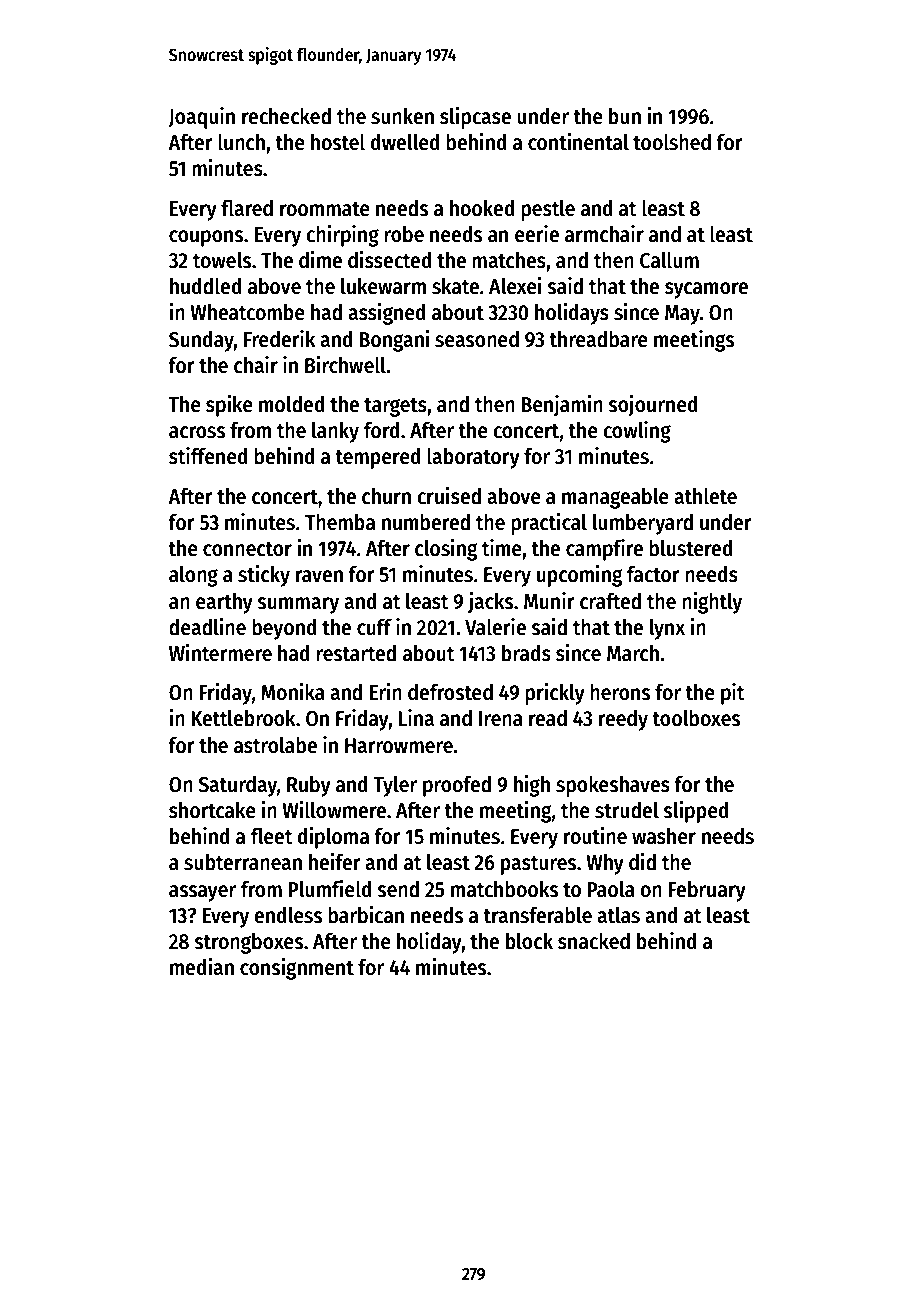  What do you see at coordinates (529, 941) in the screenshot?
I see `block` at bounding box center [529, 941].
